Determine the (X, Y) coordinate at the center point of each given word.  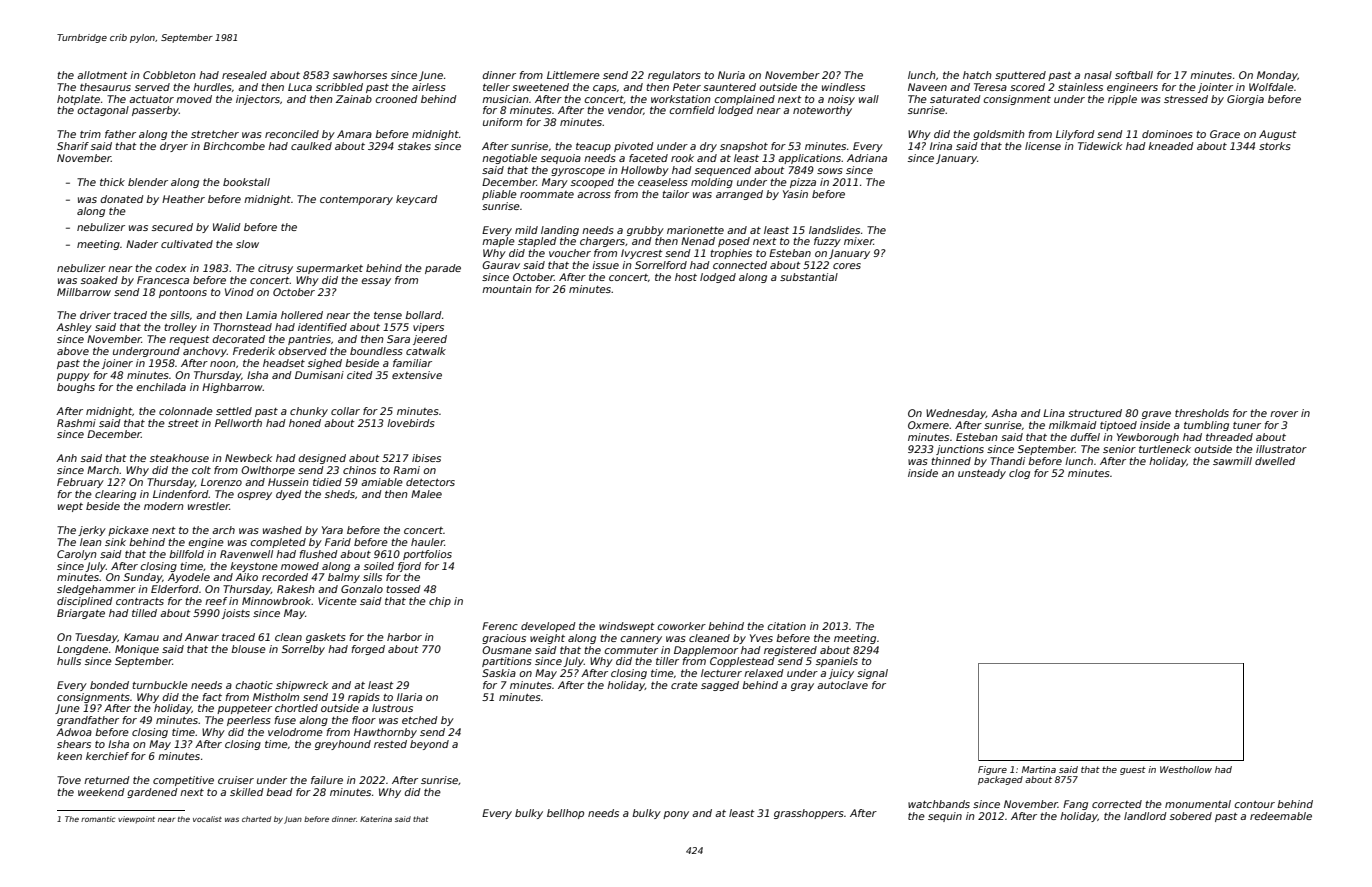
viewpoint (136, 819)
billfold (186, 554)
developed (548, 627)
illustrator (1281, 449)
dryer (174, 147)
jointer (1215, 88)
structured (1095, 413)
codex (170, 268)
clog (1019, 474)
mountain (507, 289)
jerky (92, 531)
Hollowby (645, 171)
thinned (951, 461)
